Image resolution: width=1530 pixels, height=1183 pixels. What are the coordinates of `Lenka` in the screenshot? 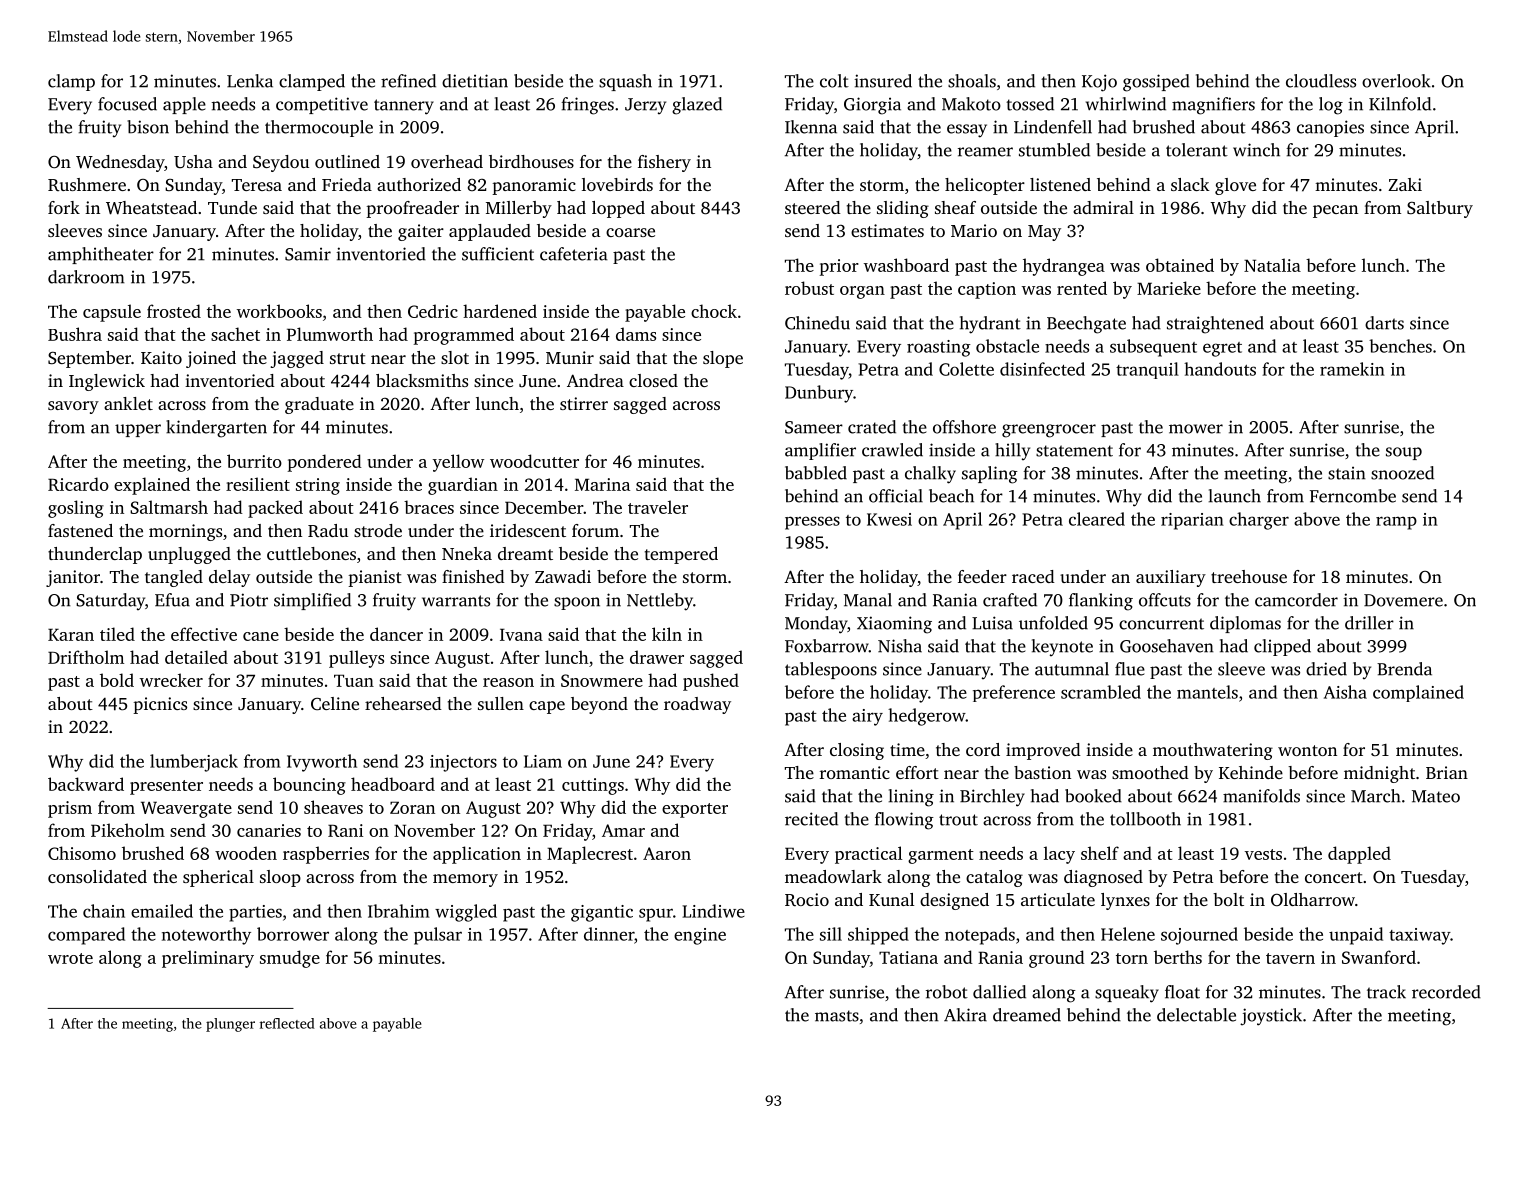 It's located at (250, 81).
